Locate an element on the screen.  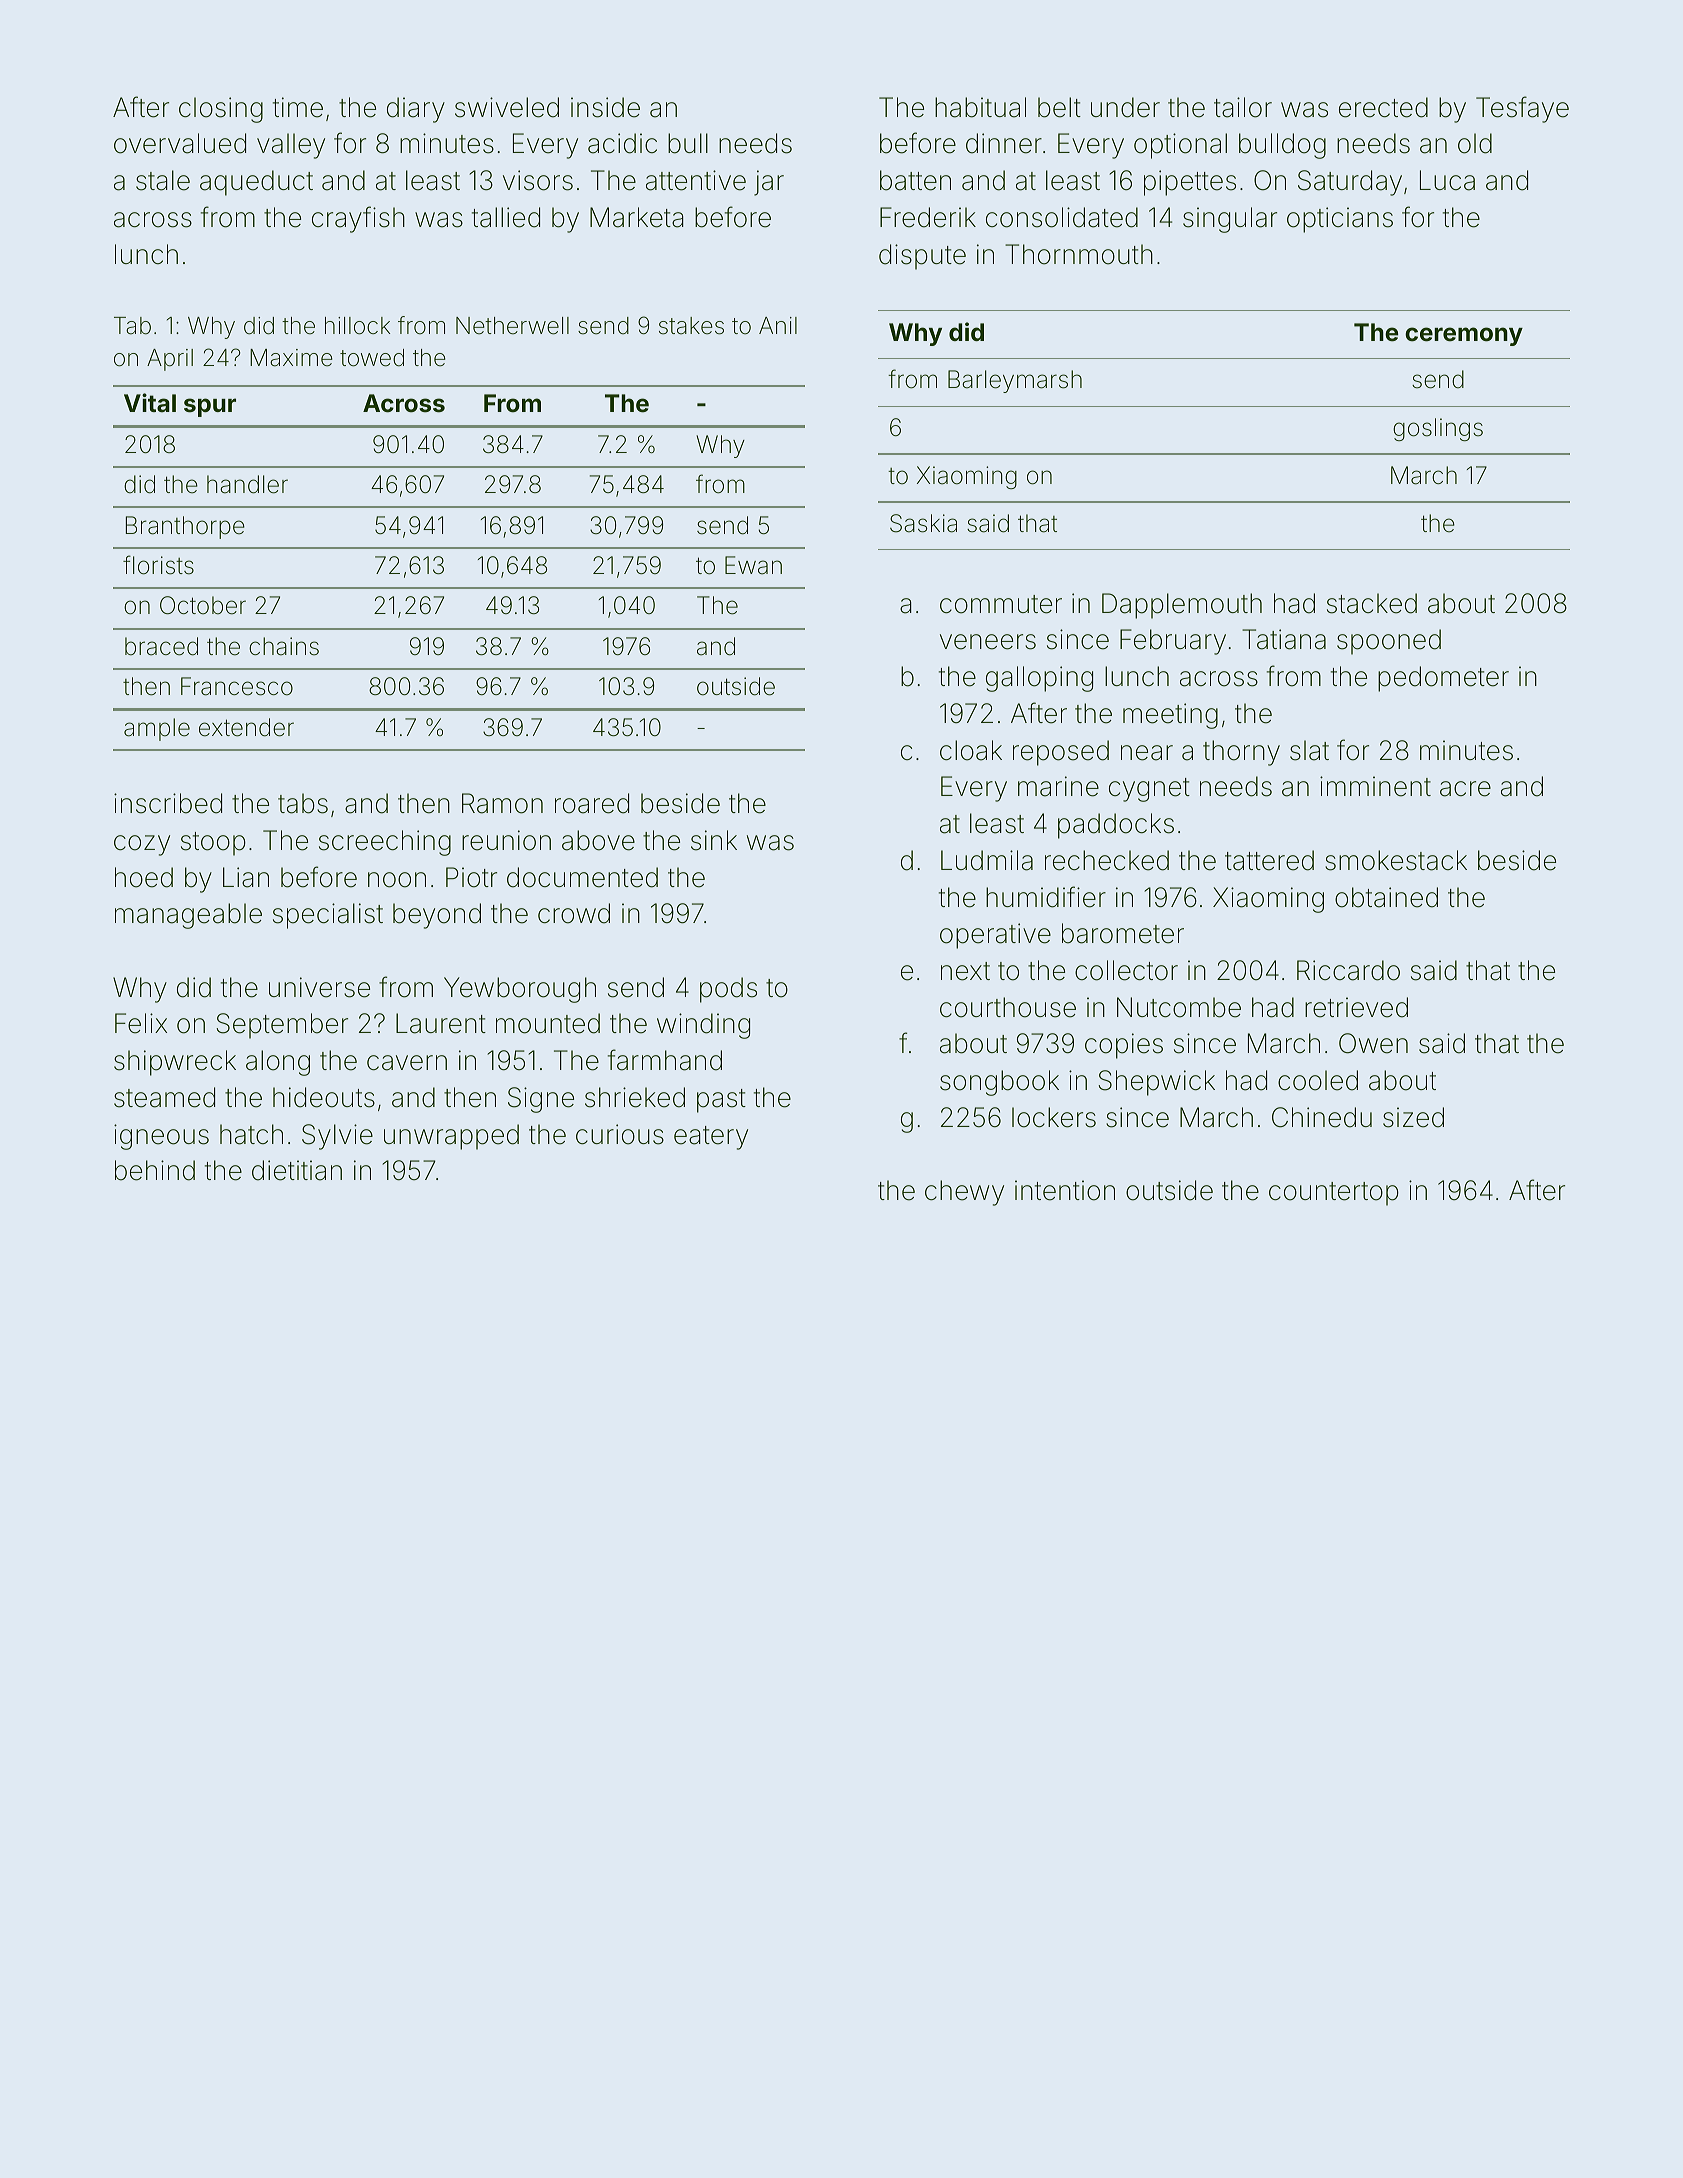
dispute is located at coordinates (922, 257).
